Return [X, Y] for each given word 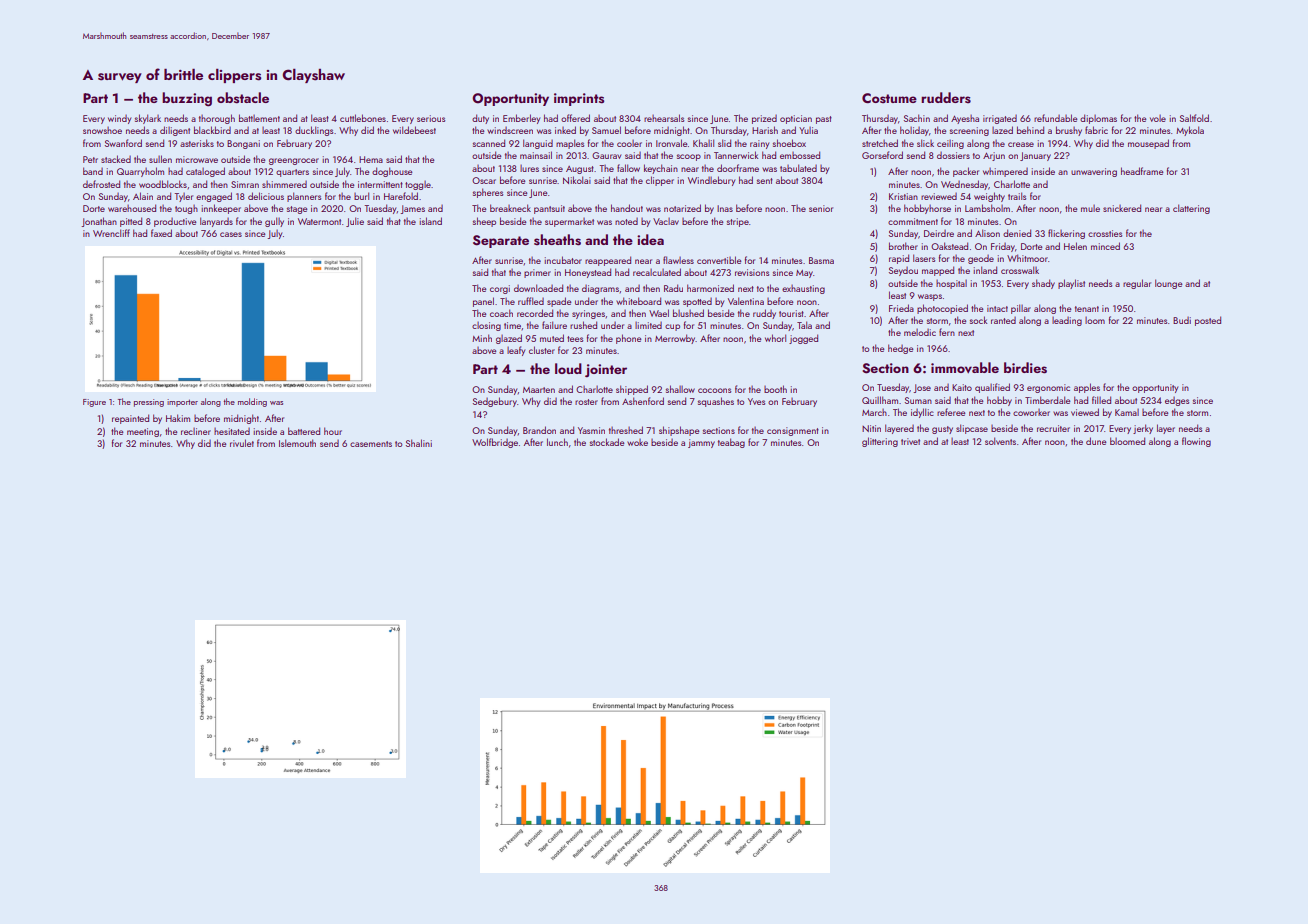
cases [231, 234]
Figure [94, 403]
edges [1177, 401]
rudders [946, 98]
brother [903, 246]
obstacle [243, 98]
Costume [889, 98]
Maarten [539, 390]
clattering [1191, 209]
